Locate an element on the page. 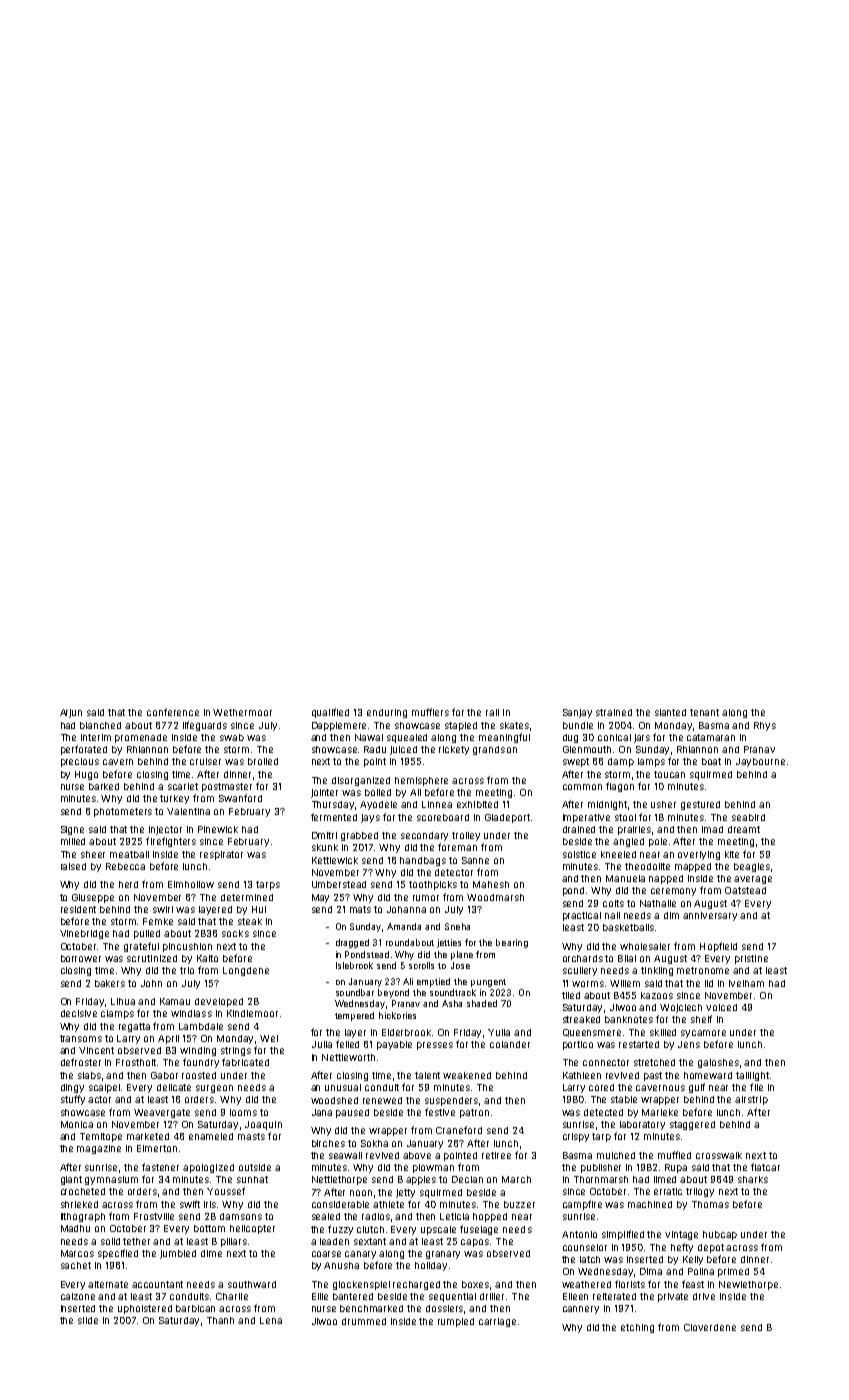  seabird is located at coordinates (748, 817).
